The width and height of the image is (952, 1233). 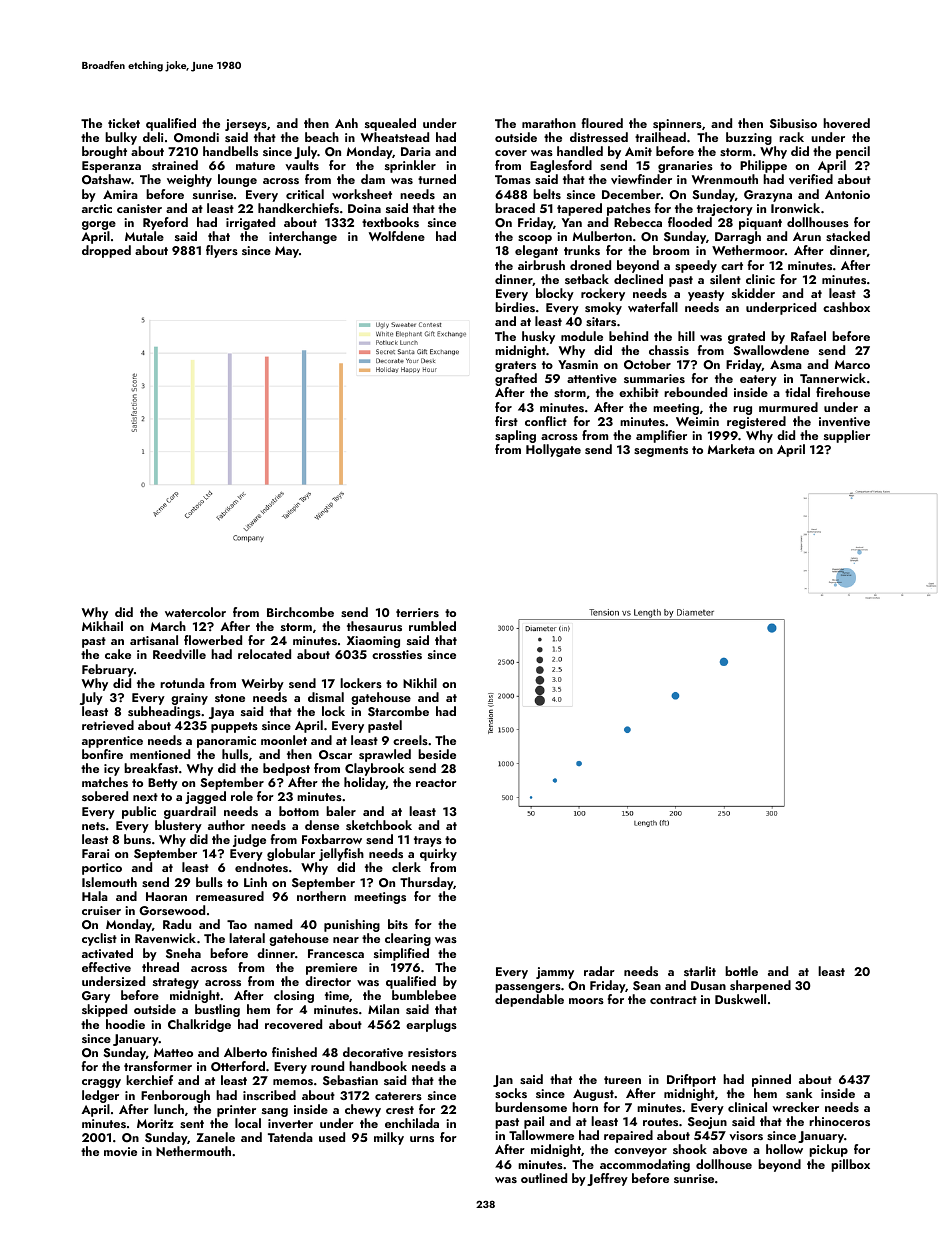 I want to click on bottle, so click(x=741, y=971).
